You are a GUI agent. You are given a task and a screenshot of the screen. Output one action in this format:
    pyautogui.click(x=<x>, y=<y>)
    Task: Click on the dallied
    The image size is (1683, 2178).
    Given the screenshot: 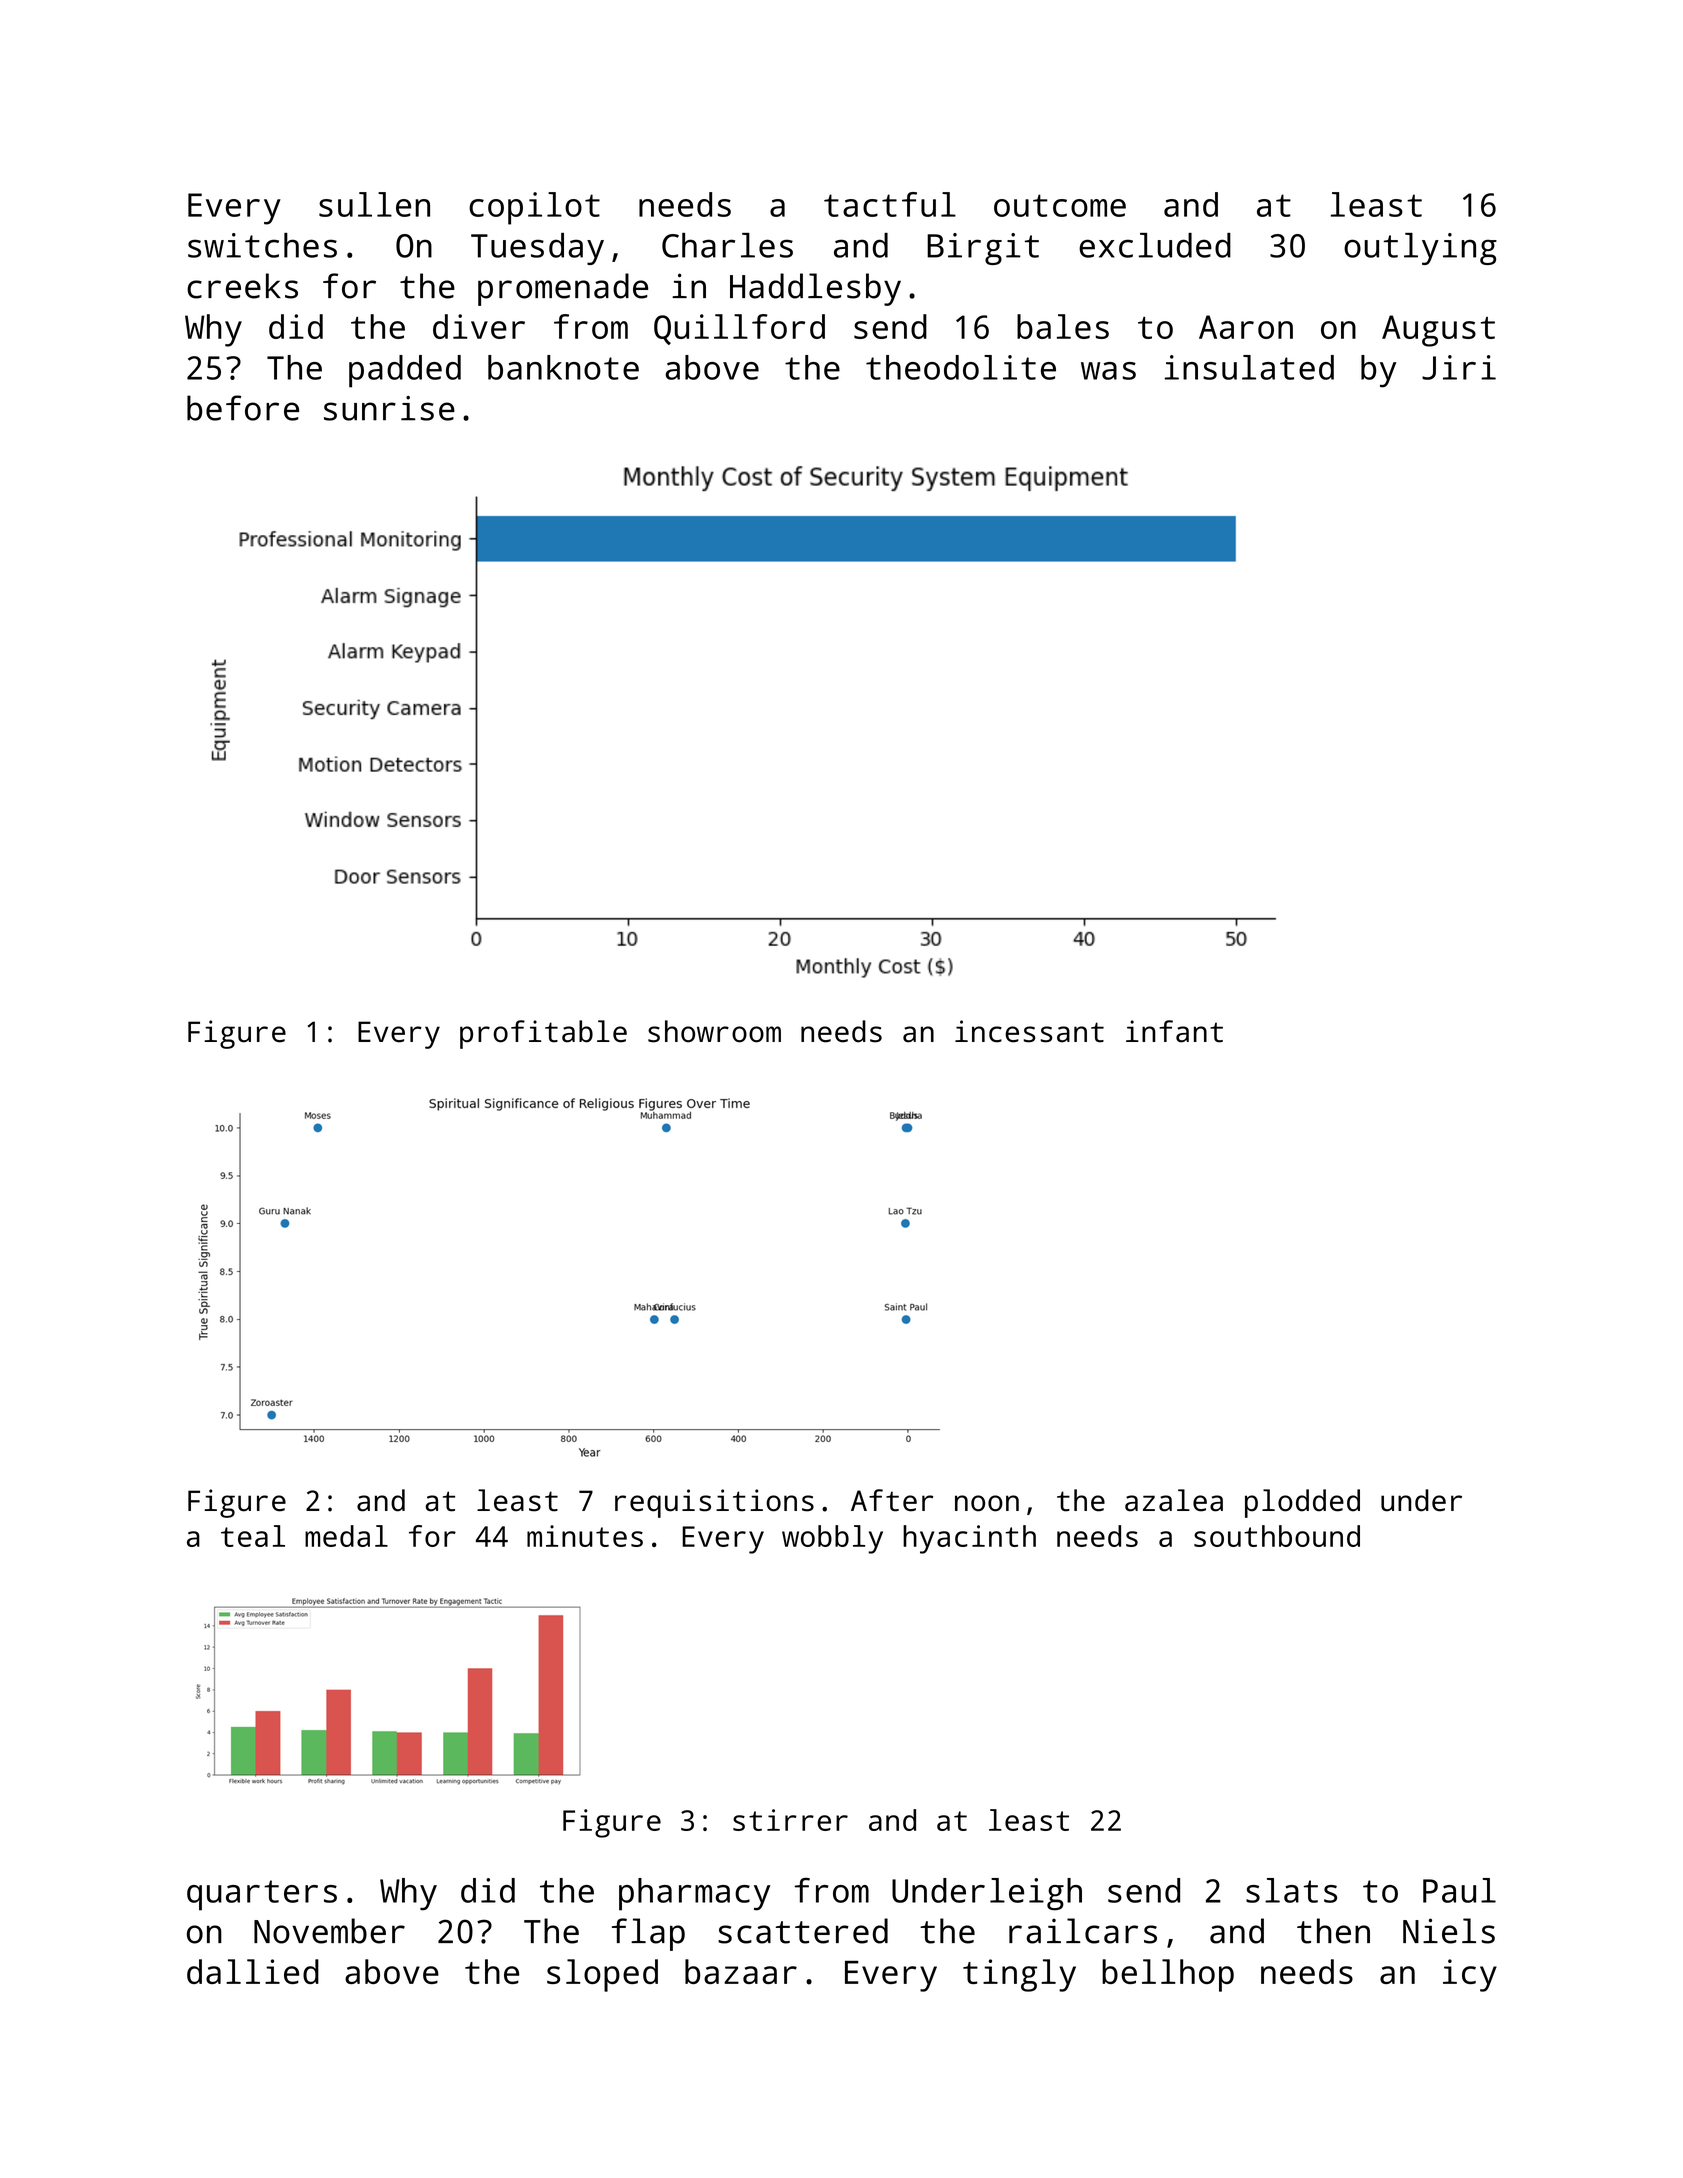 What is the action you would take?
    pyautogui.click(x=253, y=1971)
